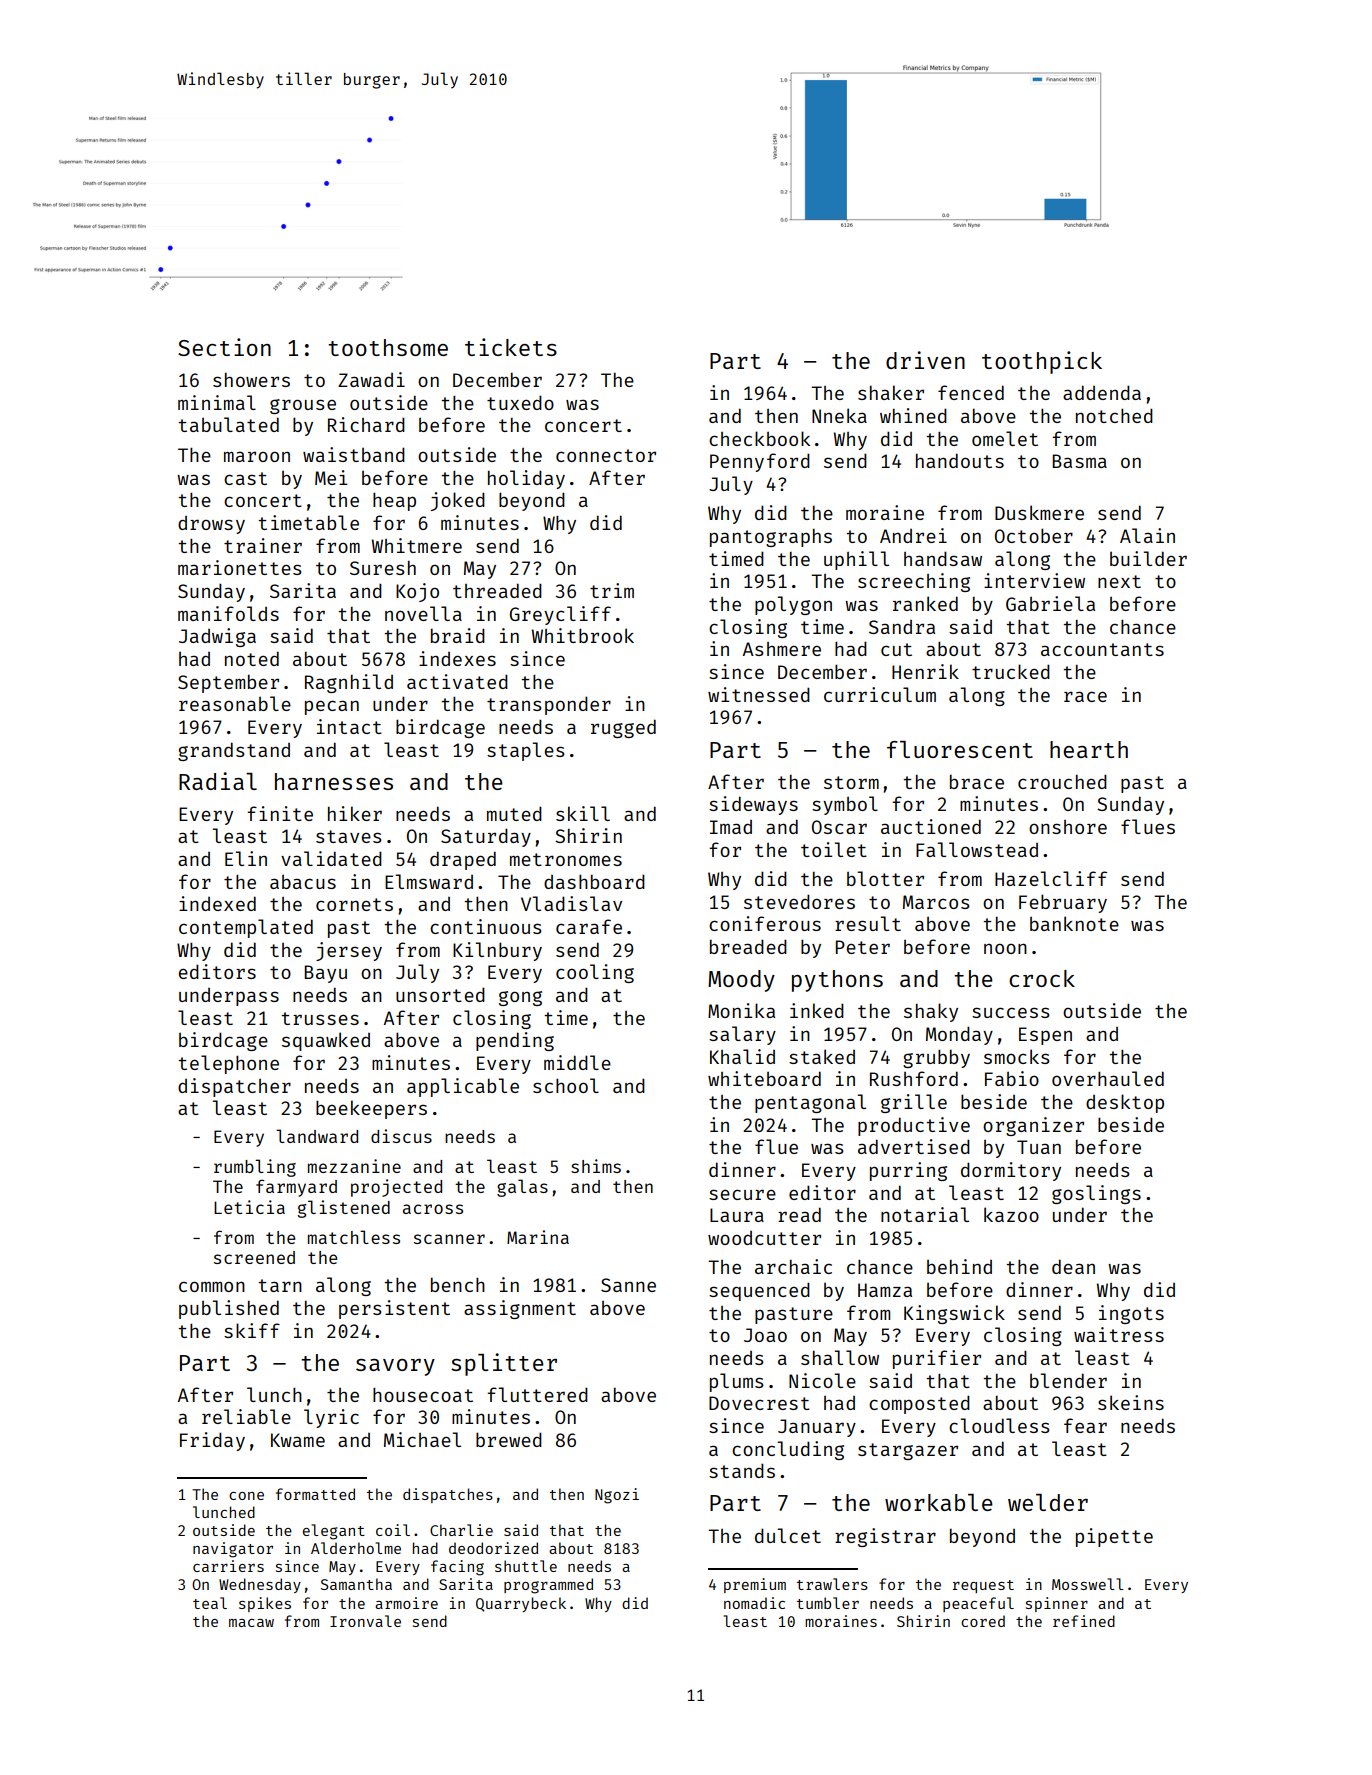  I want to click on pantographs, so click(771, 538).
